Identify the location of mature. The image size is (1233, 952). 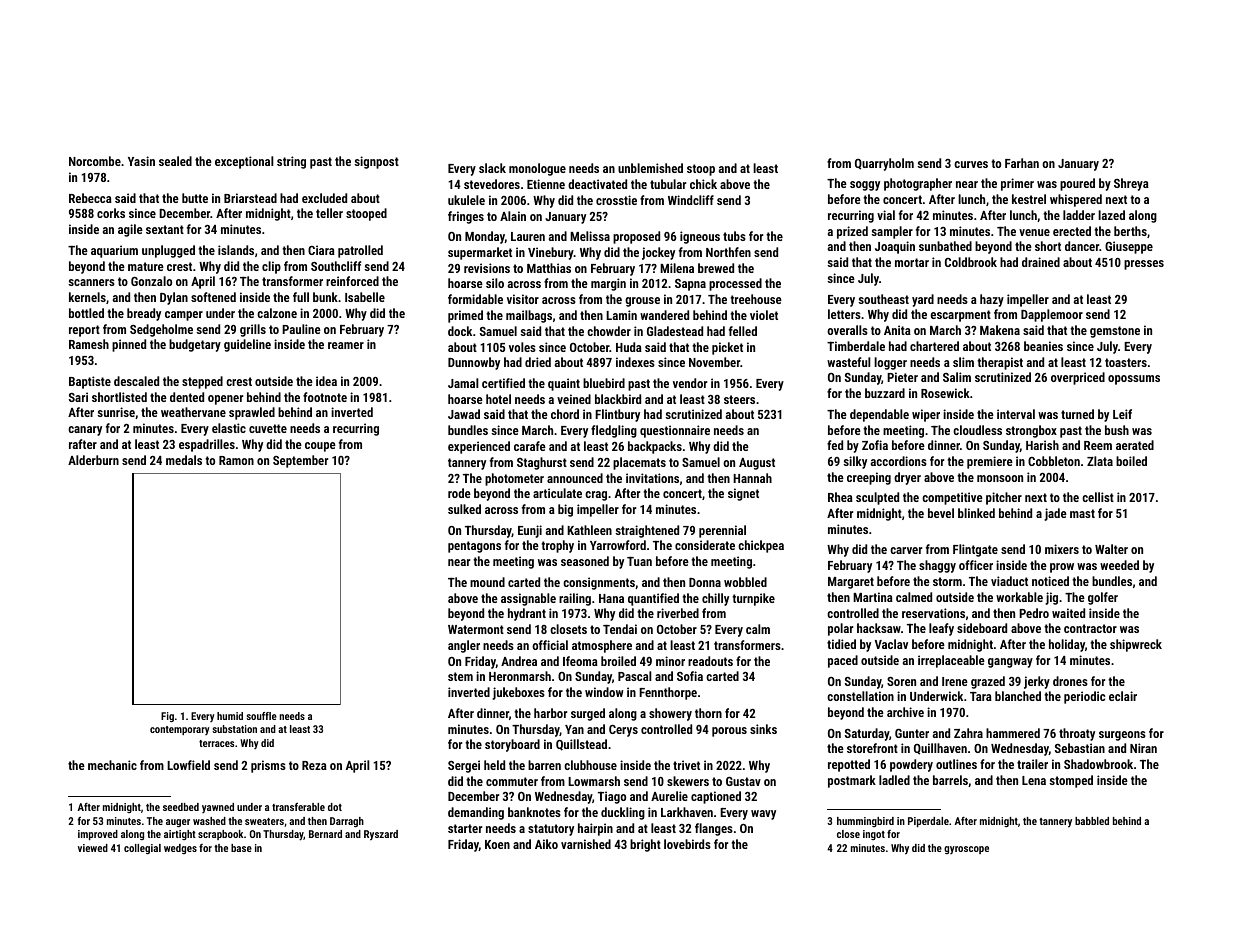
(146, 266).
